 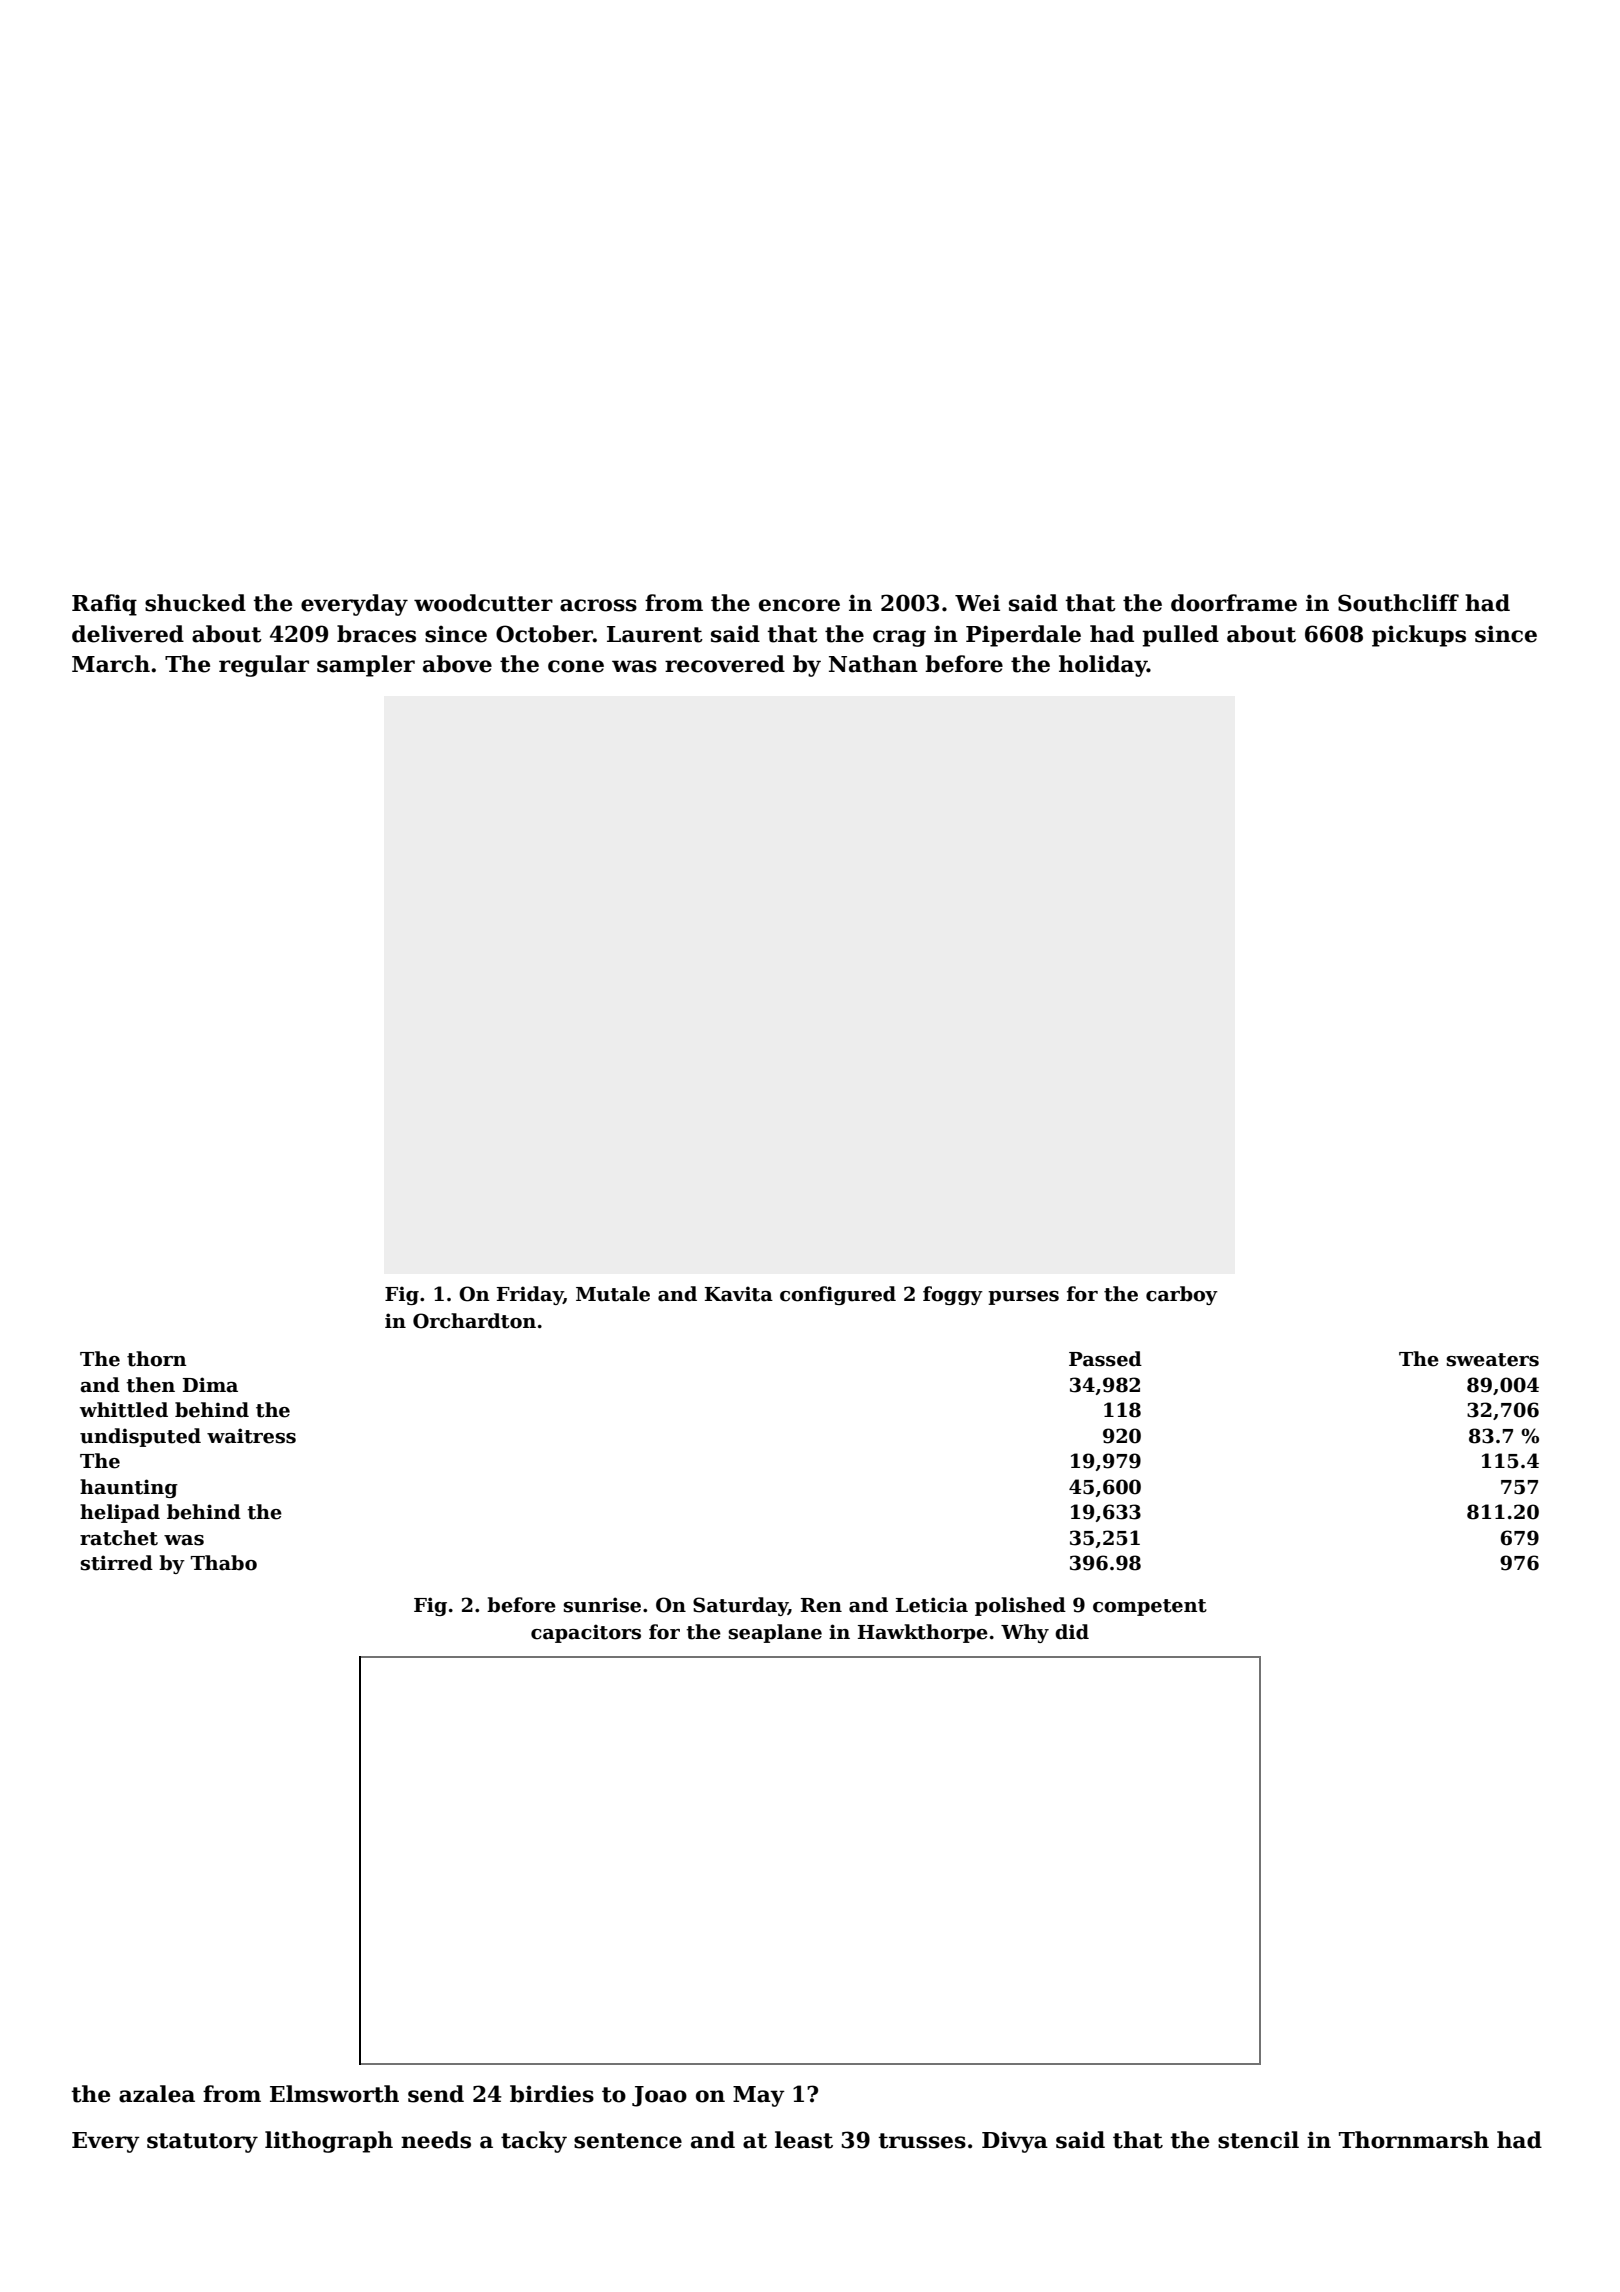 I want to click on carboy, so click(x=1182, y=1295).
